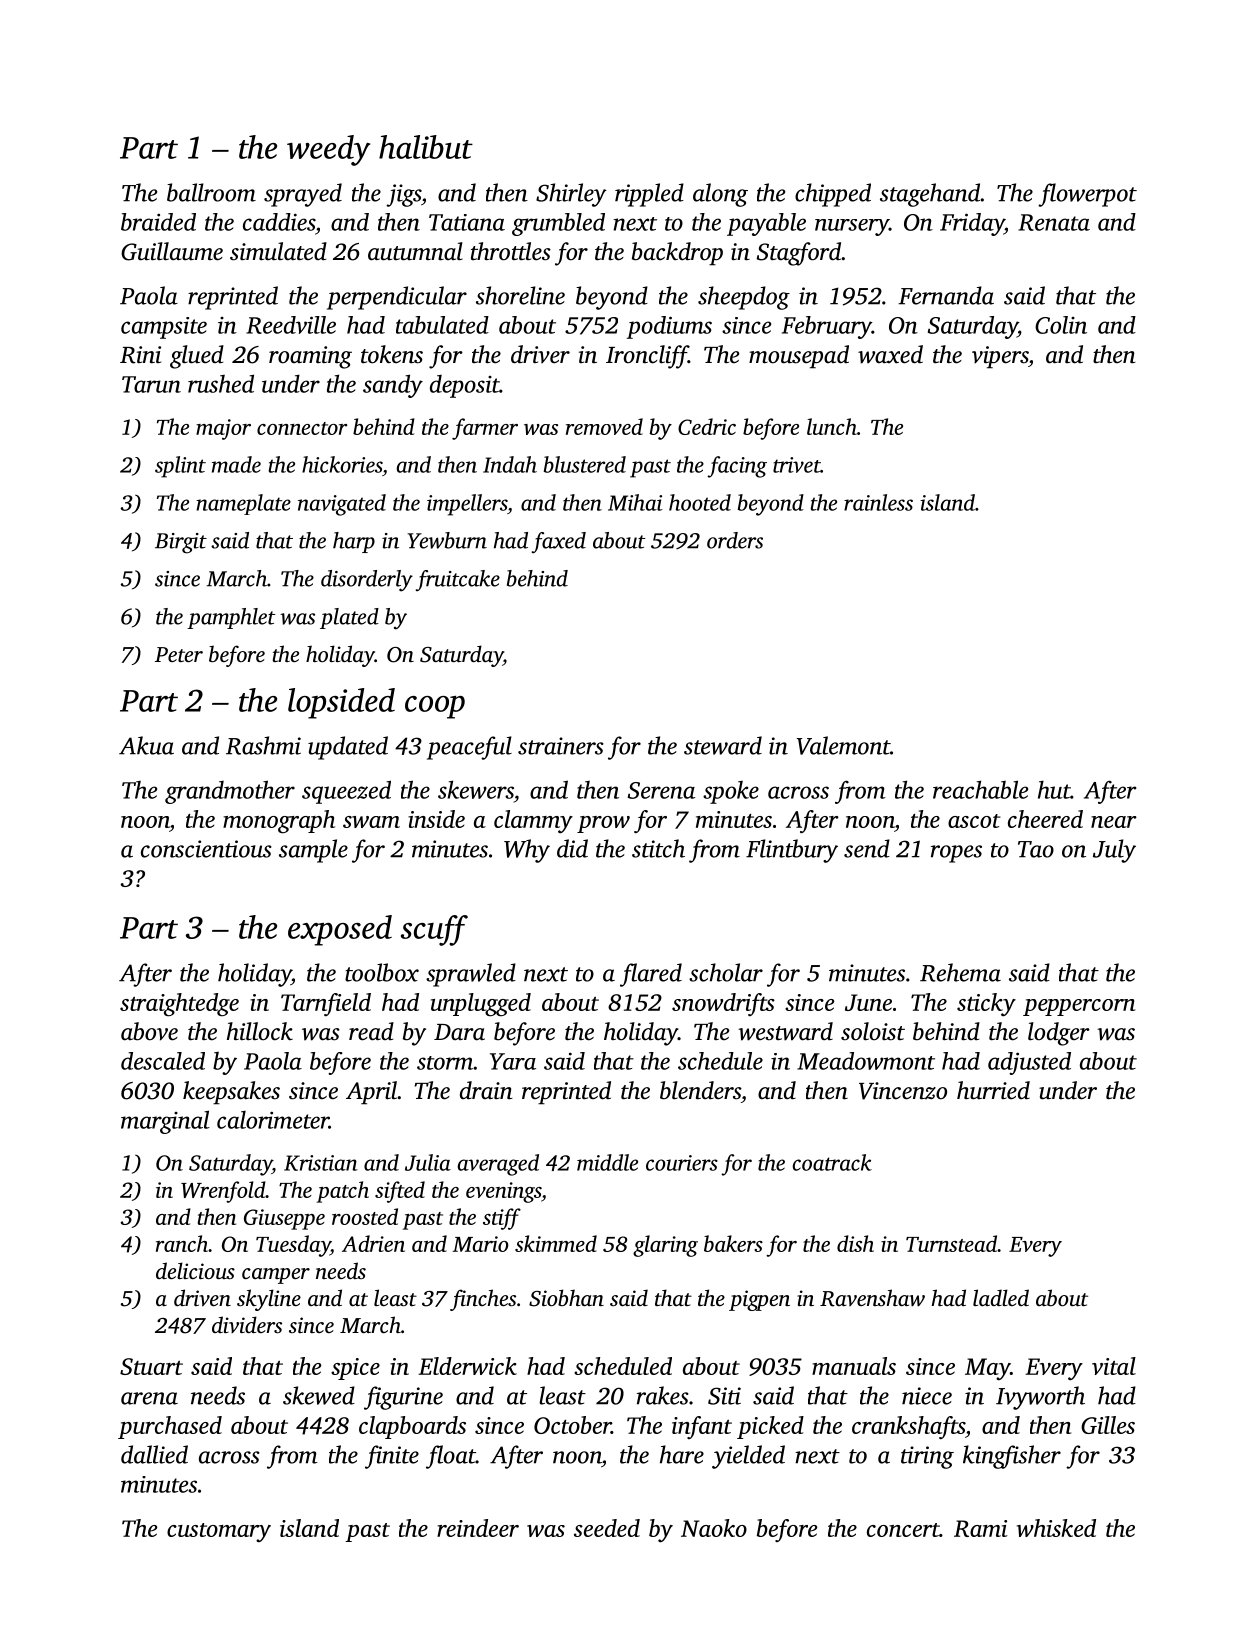 This image has height=1626, width=1256. Describe the element at coordinates (158, 222) in the image. I see `braided` at that location.
